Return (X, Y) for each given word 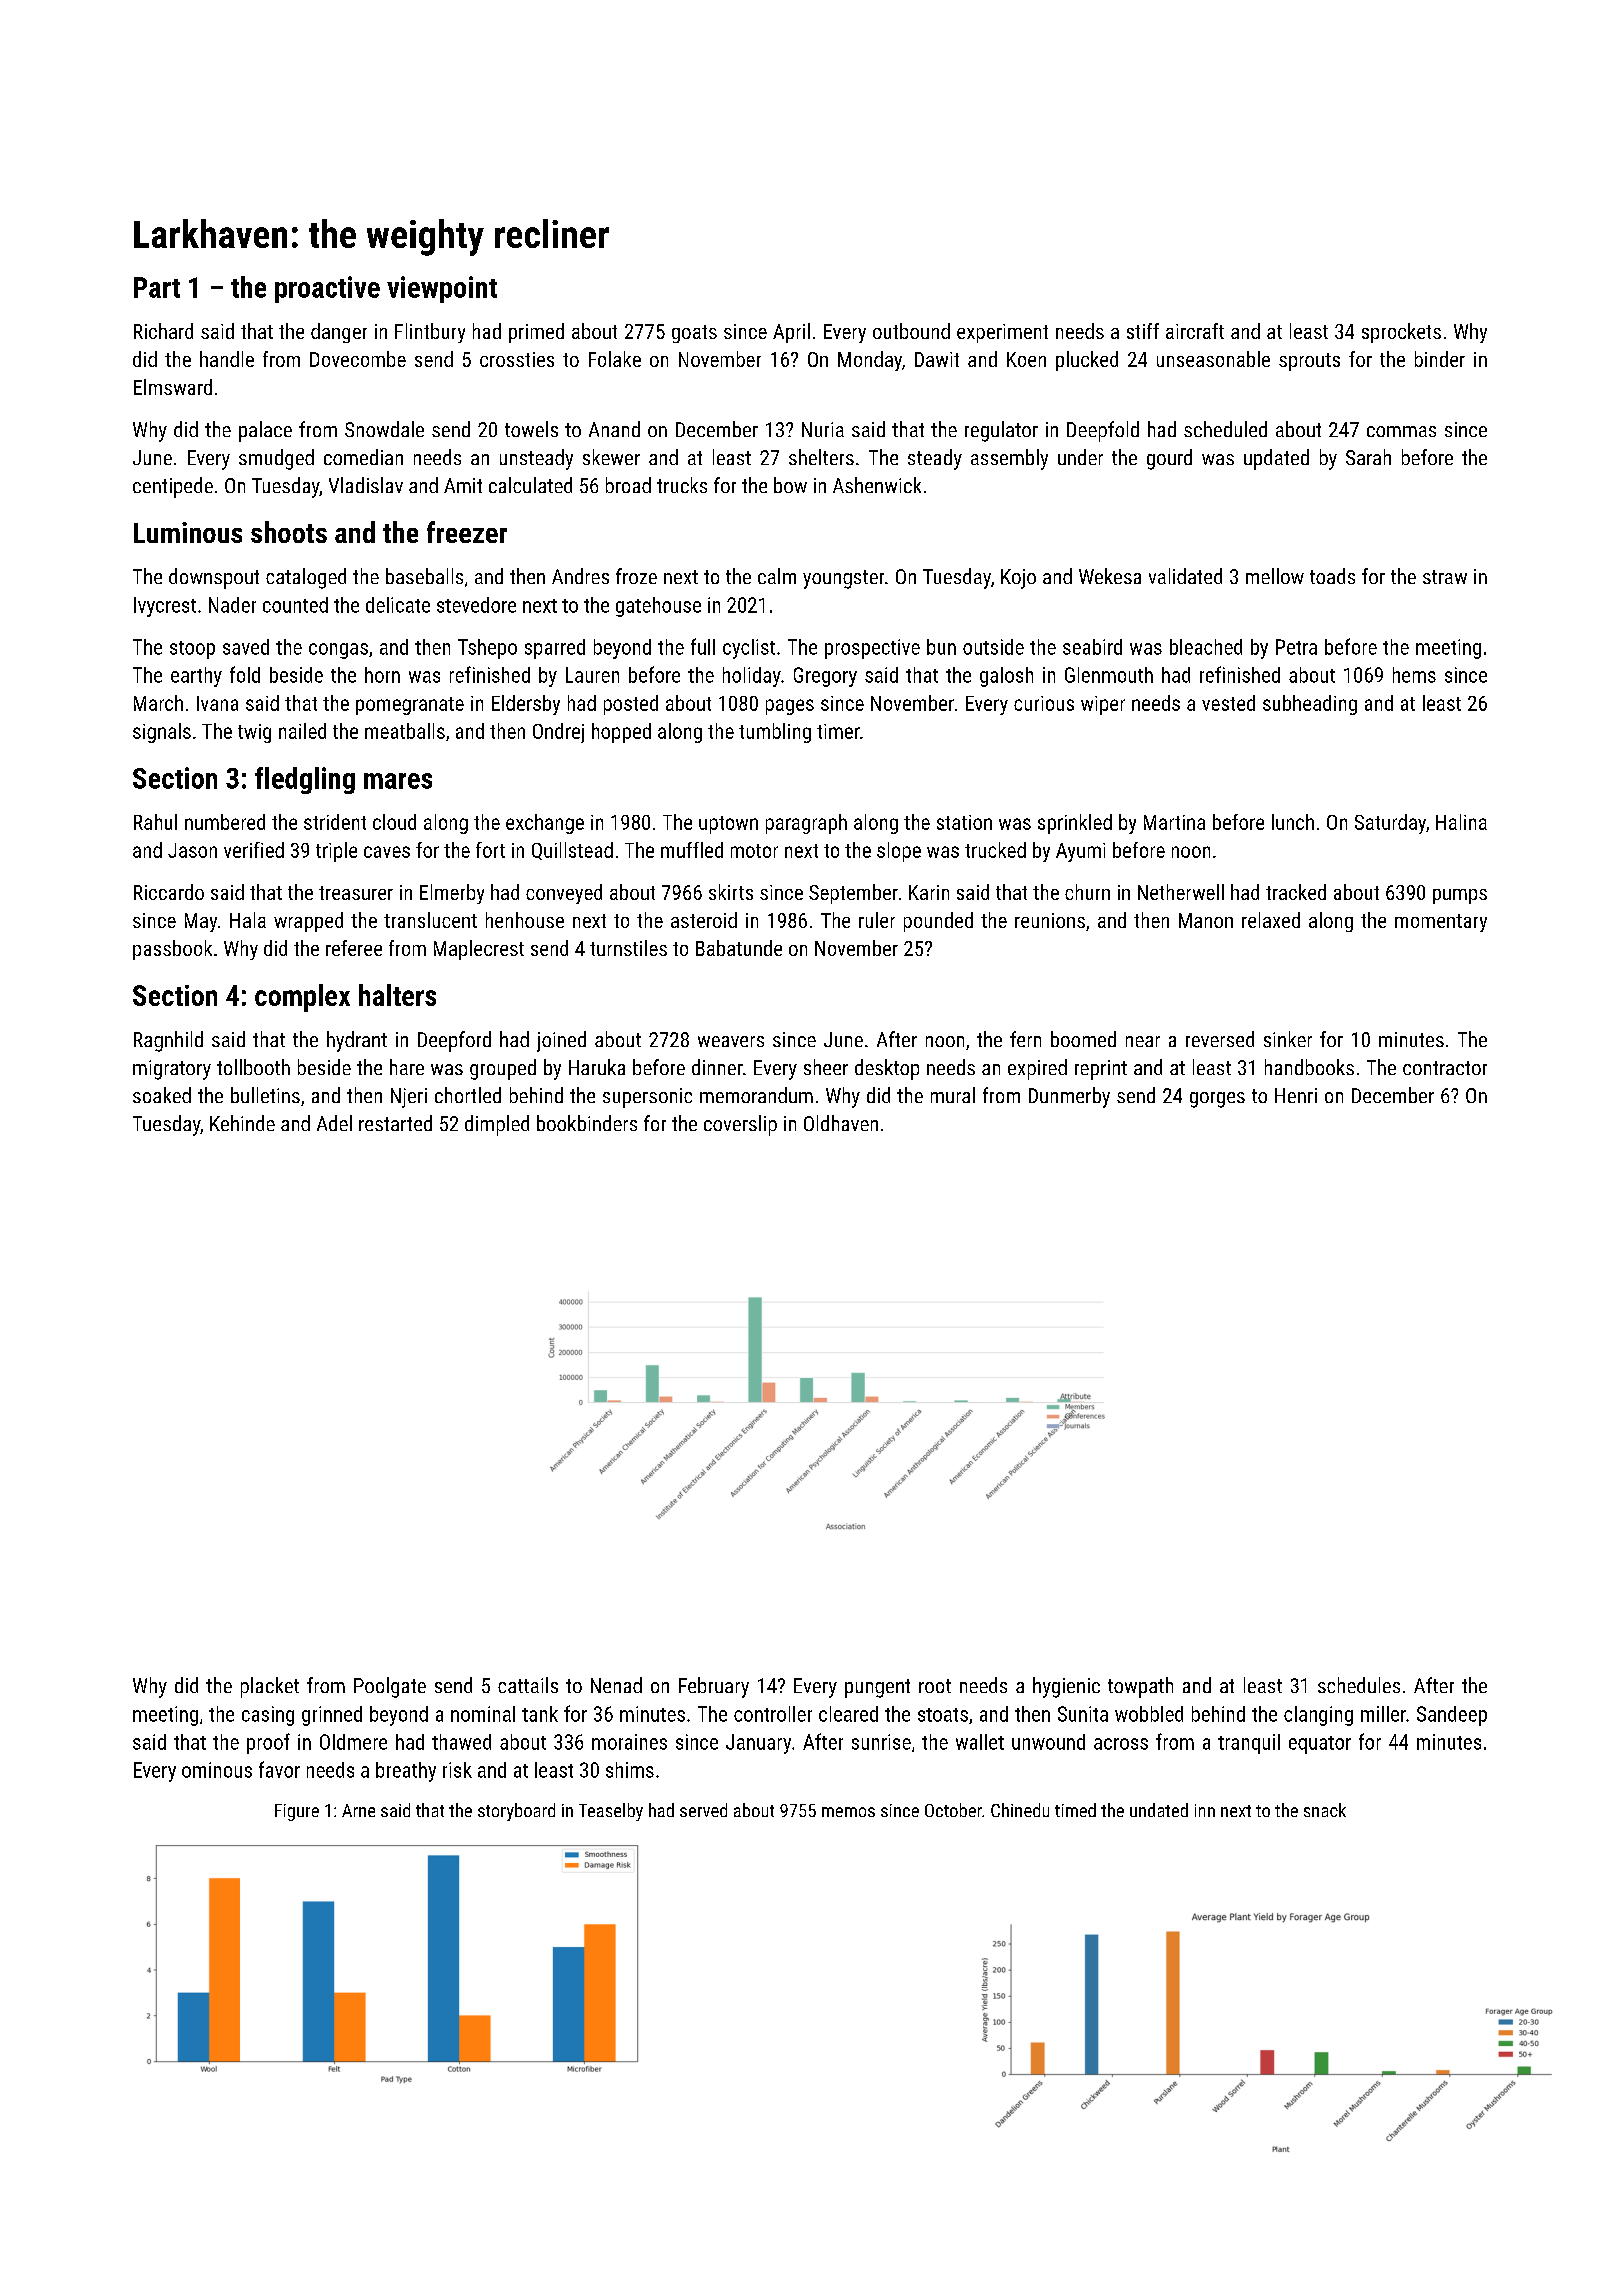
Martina (1174, 822)
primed (536, 333)
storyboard (516, 1812)
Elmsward (173, 387)
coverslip (740, 1125)
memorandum (756, 1095)
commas (1401, 431)
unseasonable (1213, 359)
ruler (877, 920)
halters (397, 995)
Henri (1296, 1095)
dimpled (497, 1125)
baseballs (424, 576)
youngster (843, 579)
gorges (1217, 1100)
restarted (395, 1123)
